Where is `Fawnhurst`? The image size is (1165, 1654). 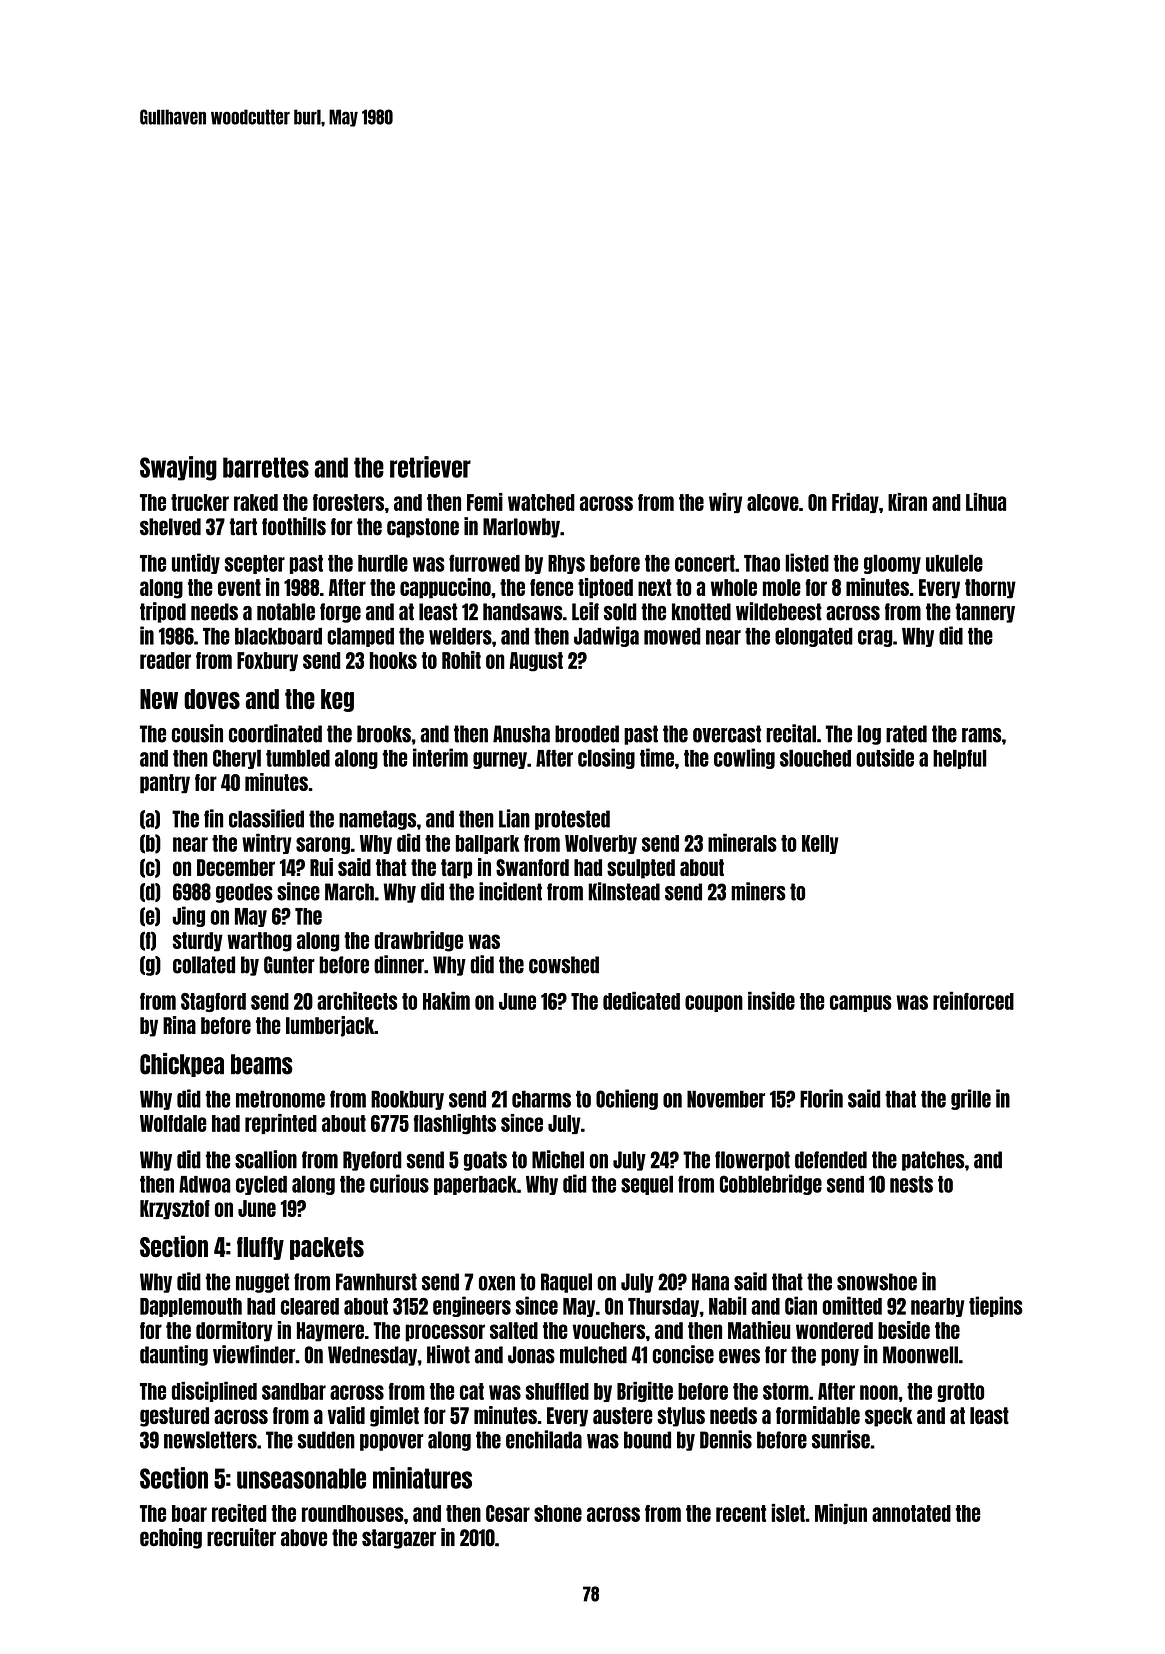 Fawnhurst is located at coordinates (376, 1282).
